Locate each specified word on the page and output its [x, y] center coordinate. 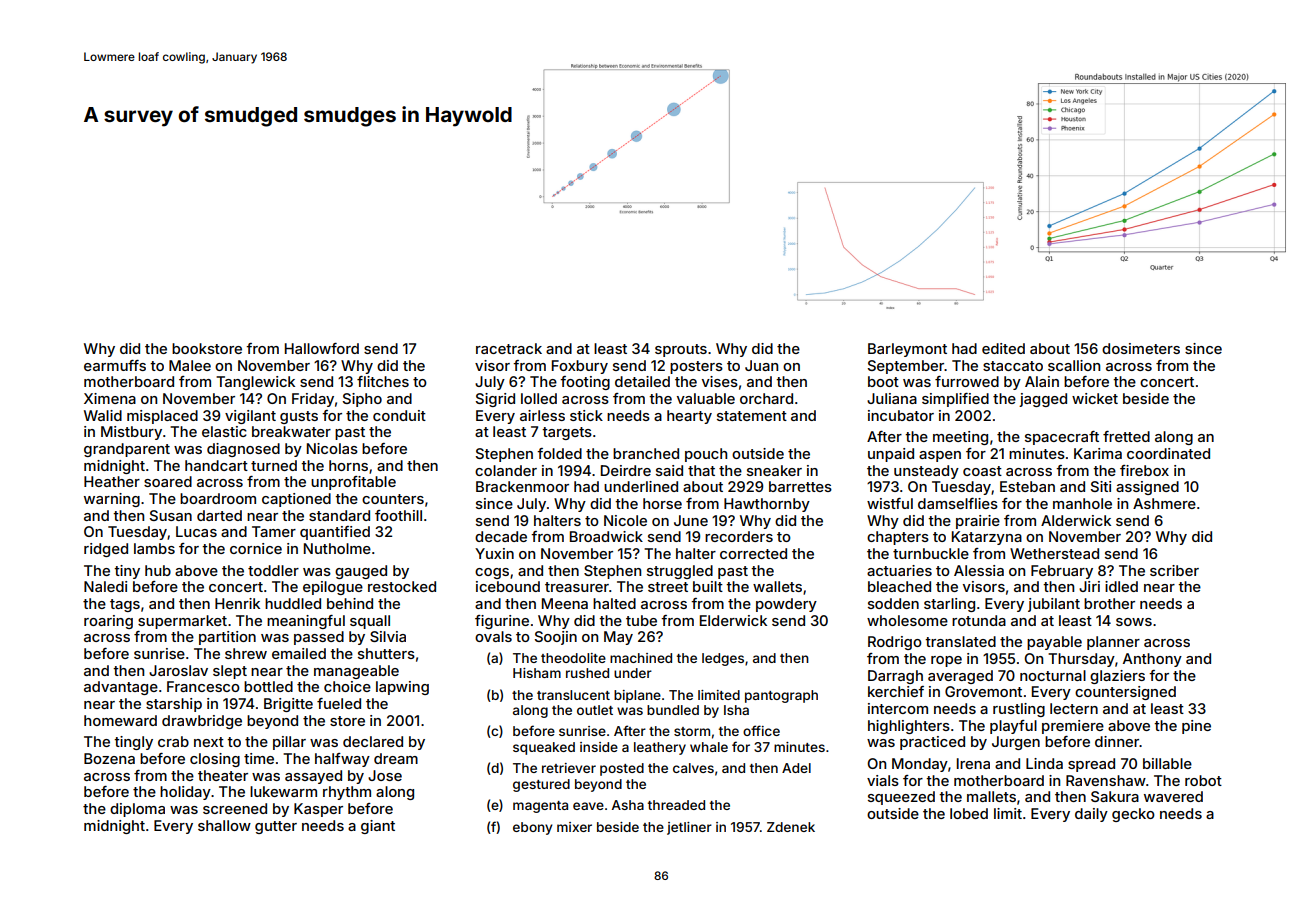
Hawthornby [767, 505]
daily [1091, 815]
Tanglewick [255, 383]
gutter [276, 827]
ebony [532, 828]
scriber [1174, 570]
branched [646, 453]
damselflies [958, 503]
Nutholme [337, 548]
